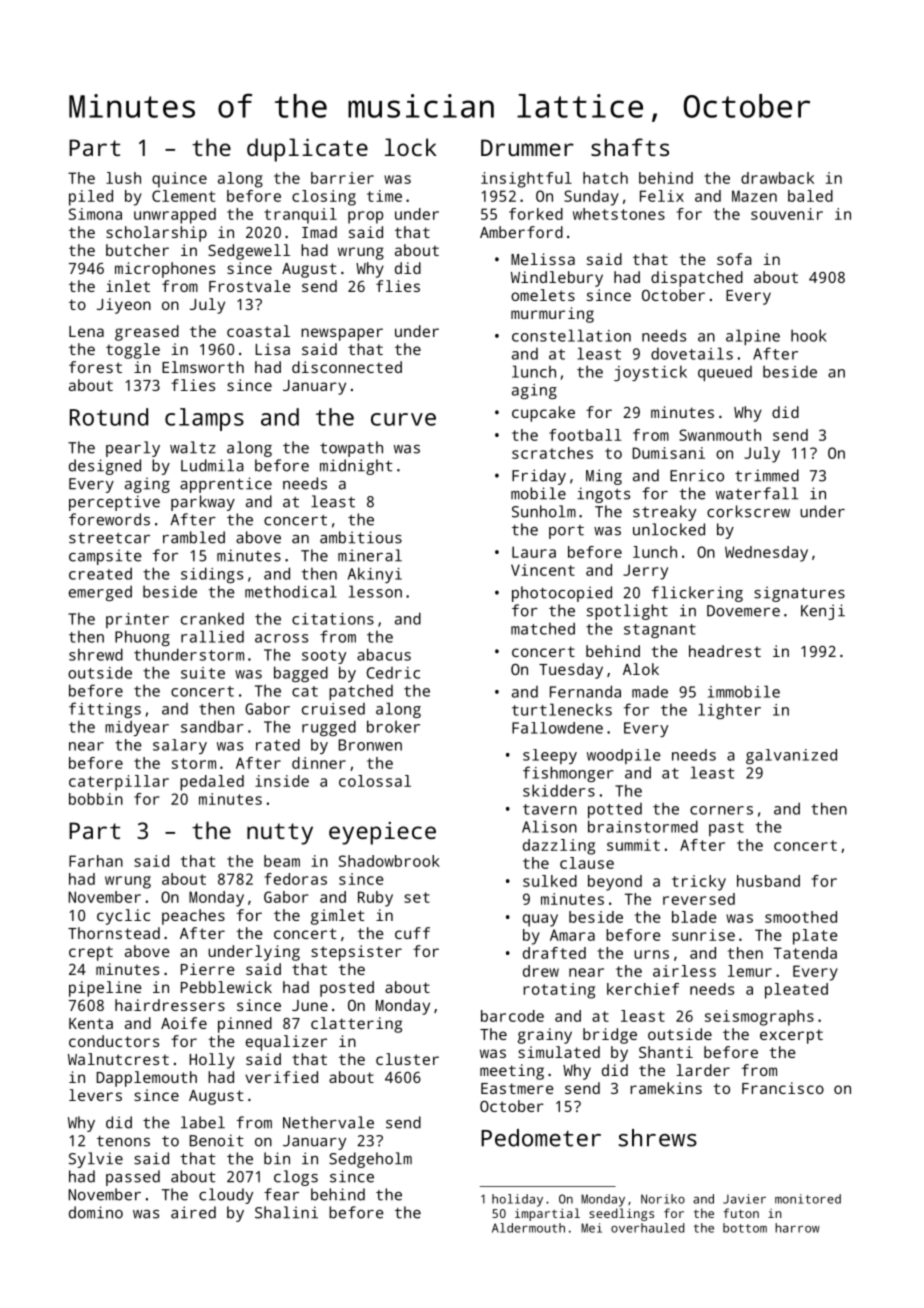 The height and width of the screenshot is (1308, 924). I want to click on duplicate, so click(307, 150).
